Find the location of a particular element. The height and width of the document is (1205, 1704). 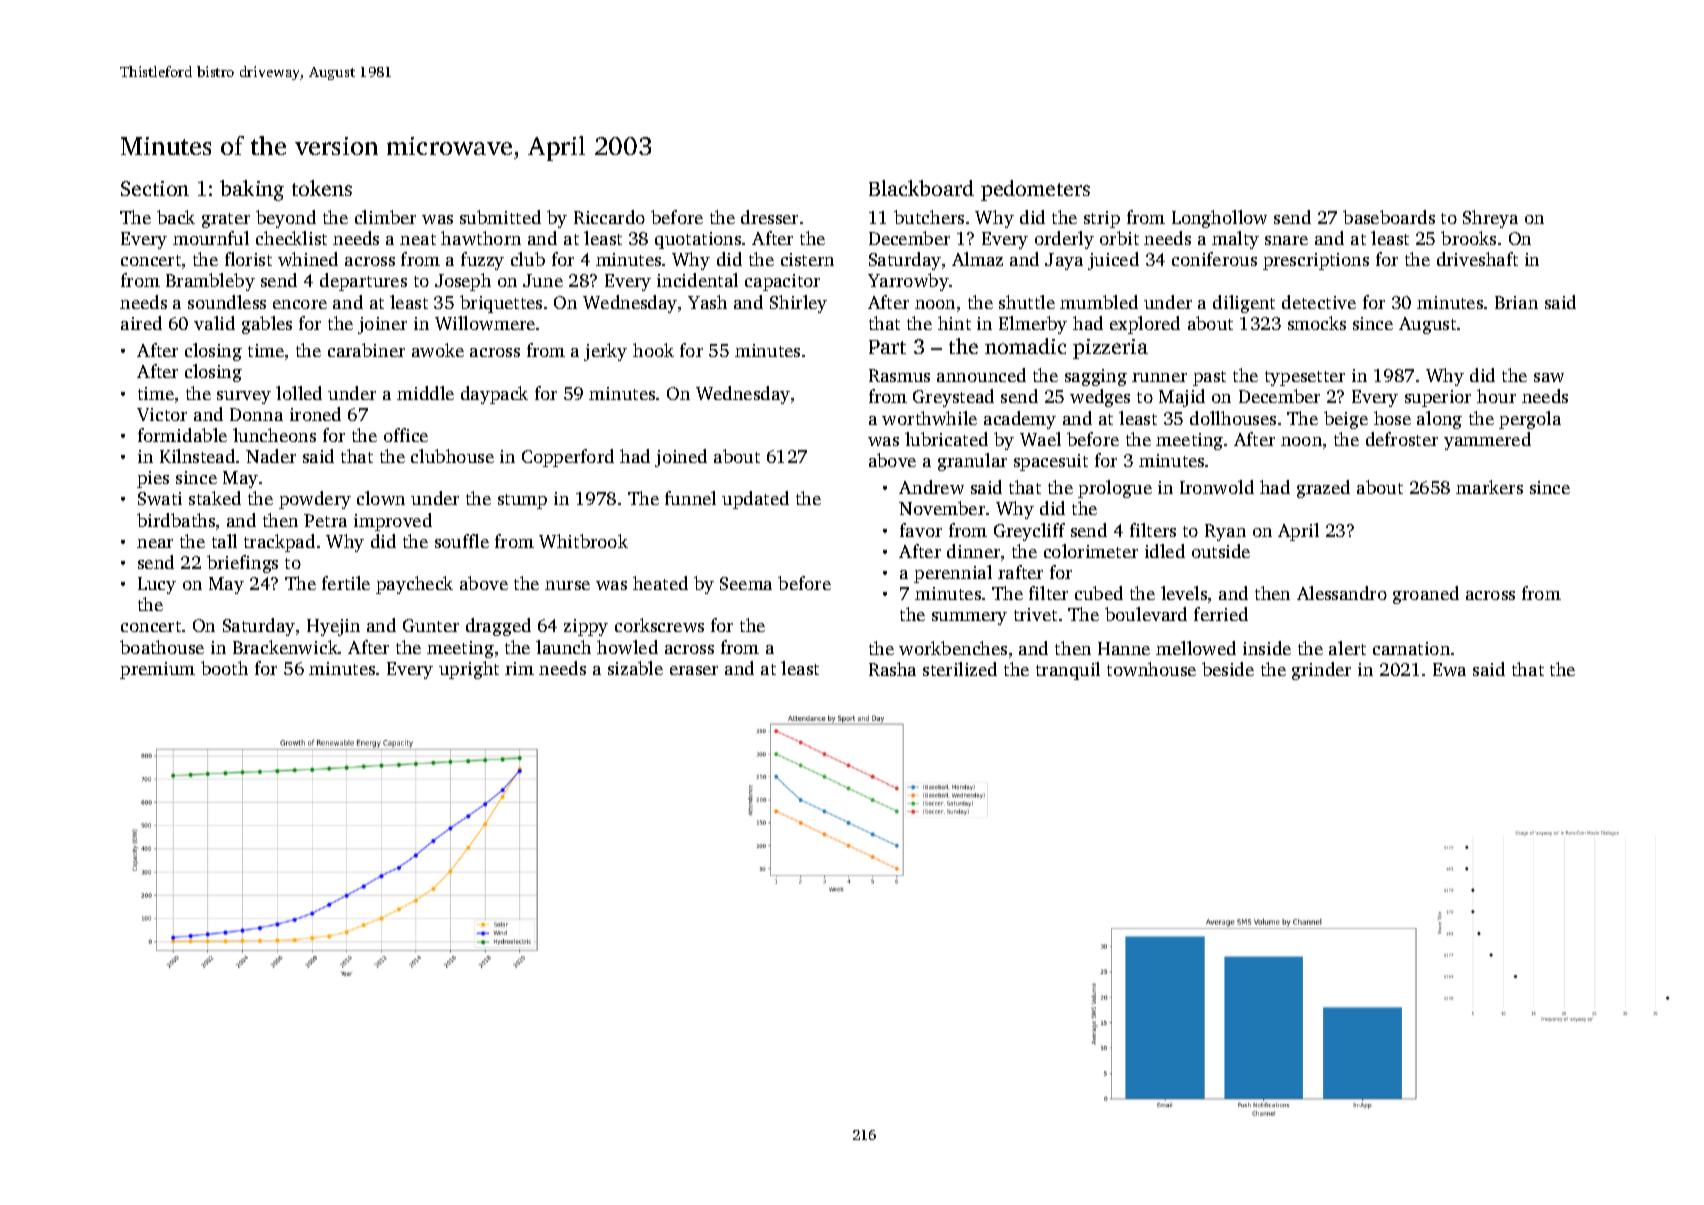

boathouse is located at coordinates (162, 647).
